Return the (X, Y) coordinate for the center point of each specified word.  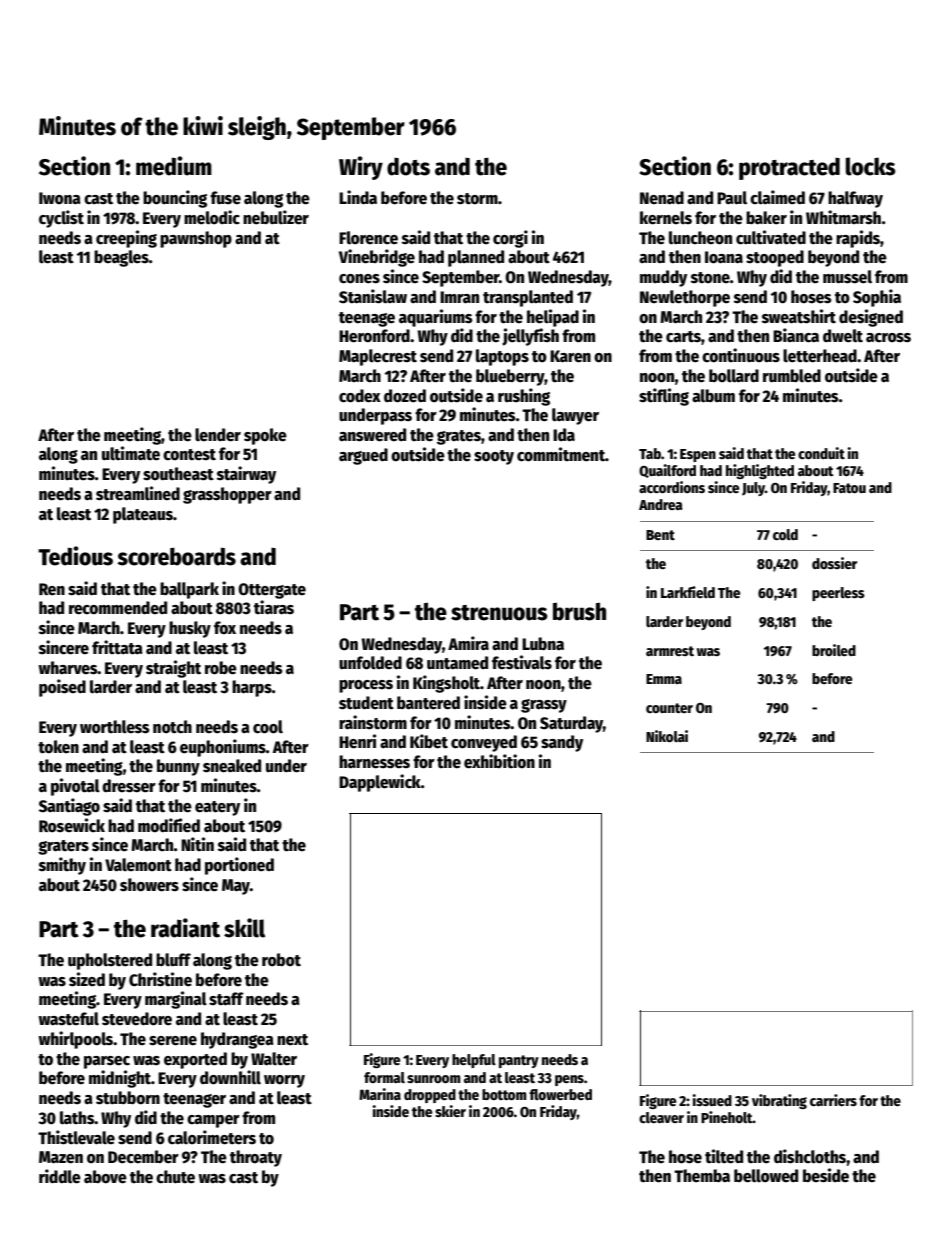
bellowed (766, 1176)
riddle (60, 1176)
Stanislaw (373, 296)
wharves (68, 668)
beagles (121, 258)
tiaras (274, 607)
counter (669, 708)
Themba (702, 1176)
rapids (858, 239)
